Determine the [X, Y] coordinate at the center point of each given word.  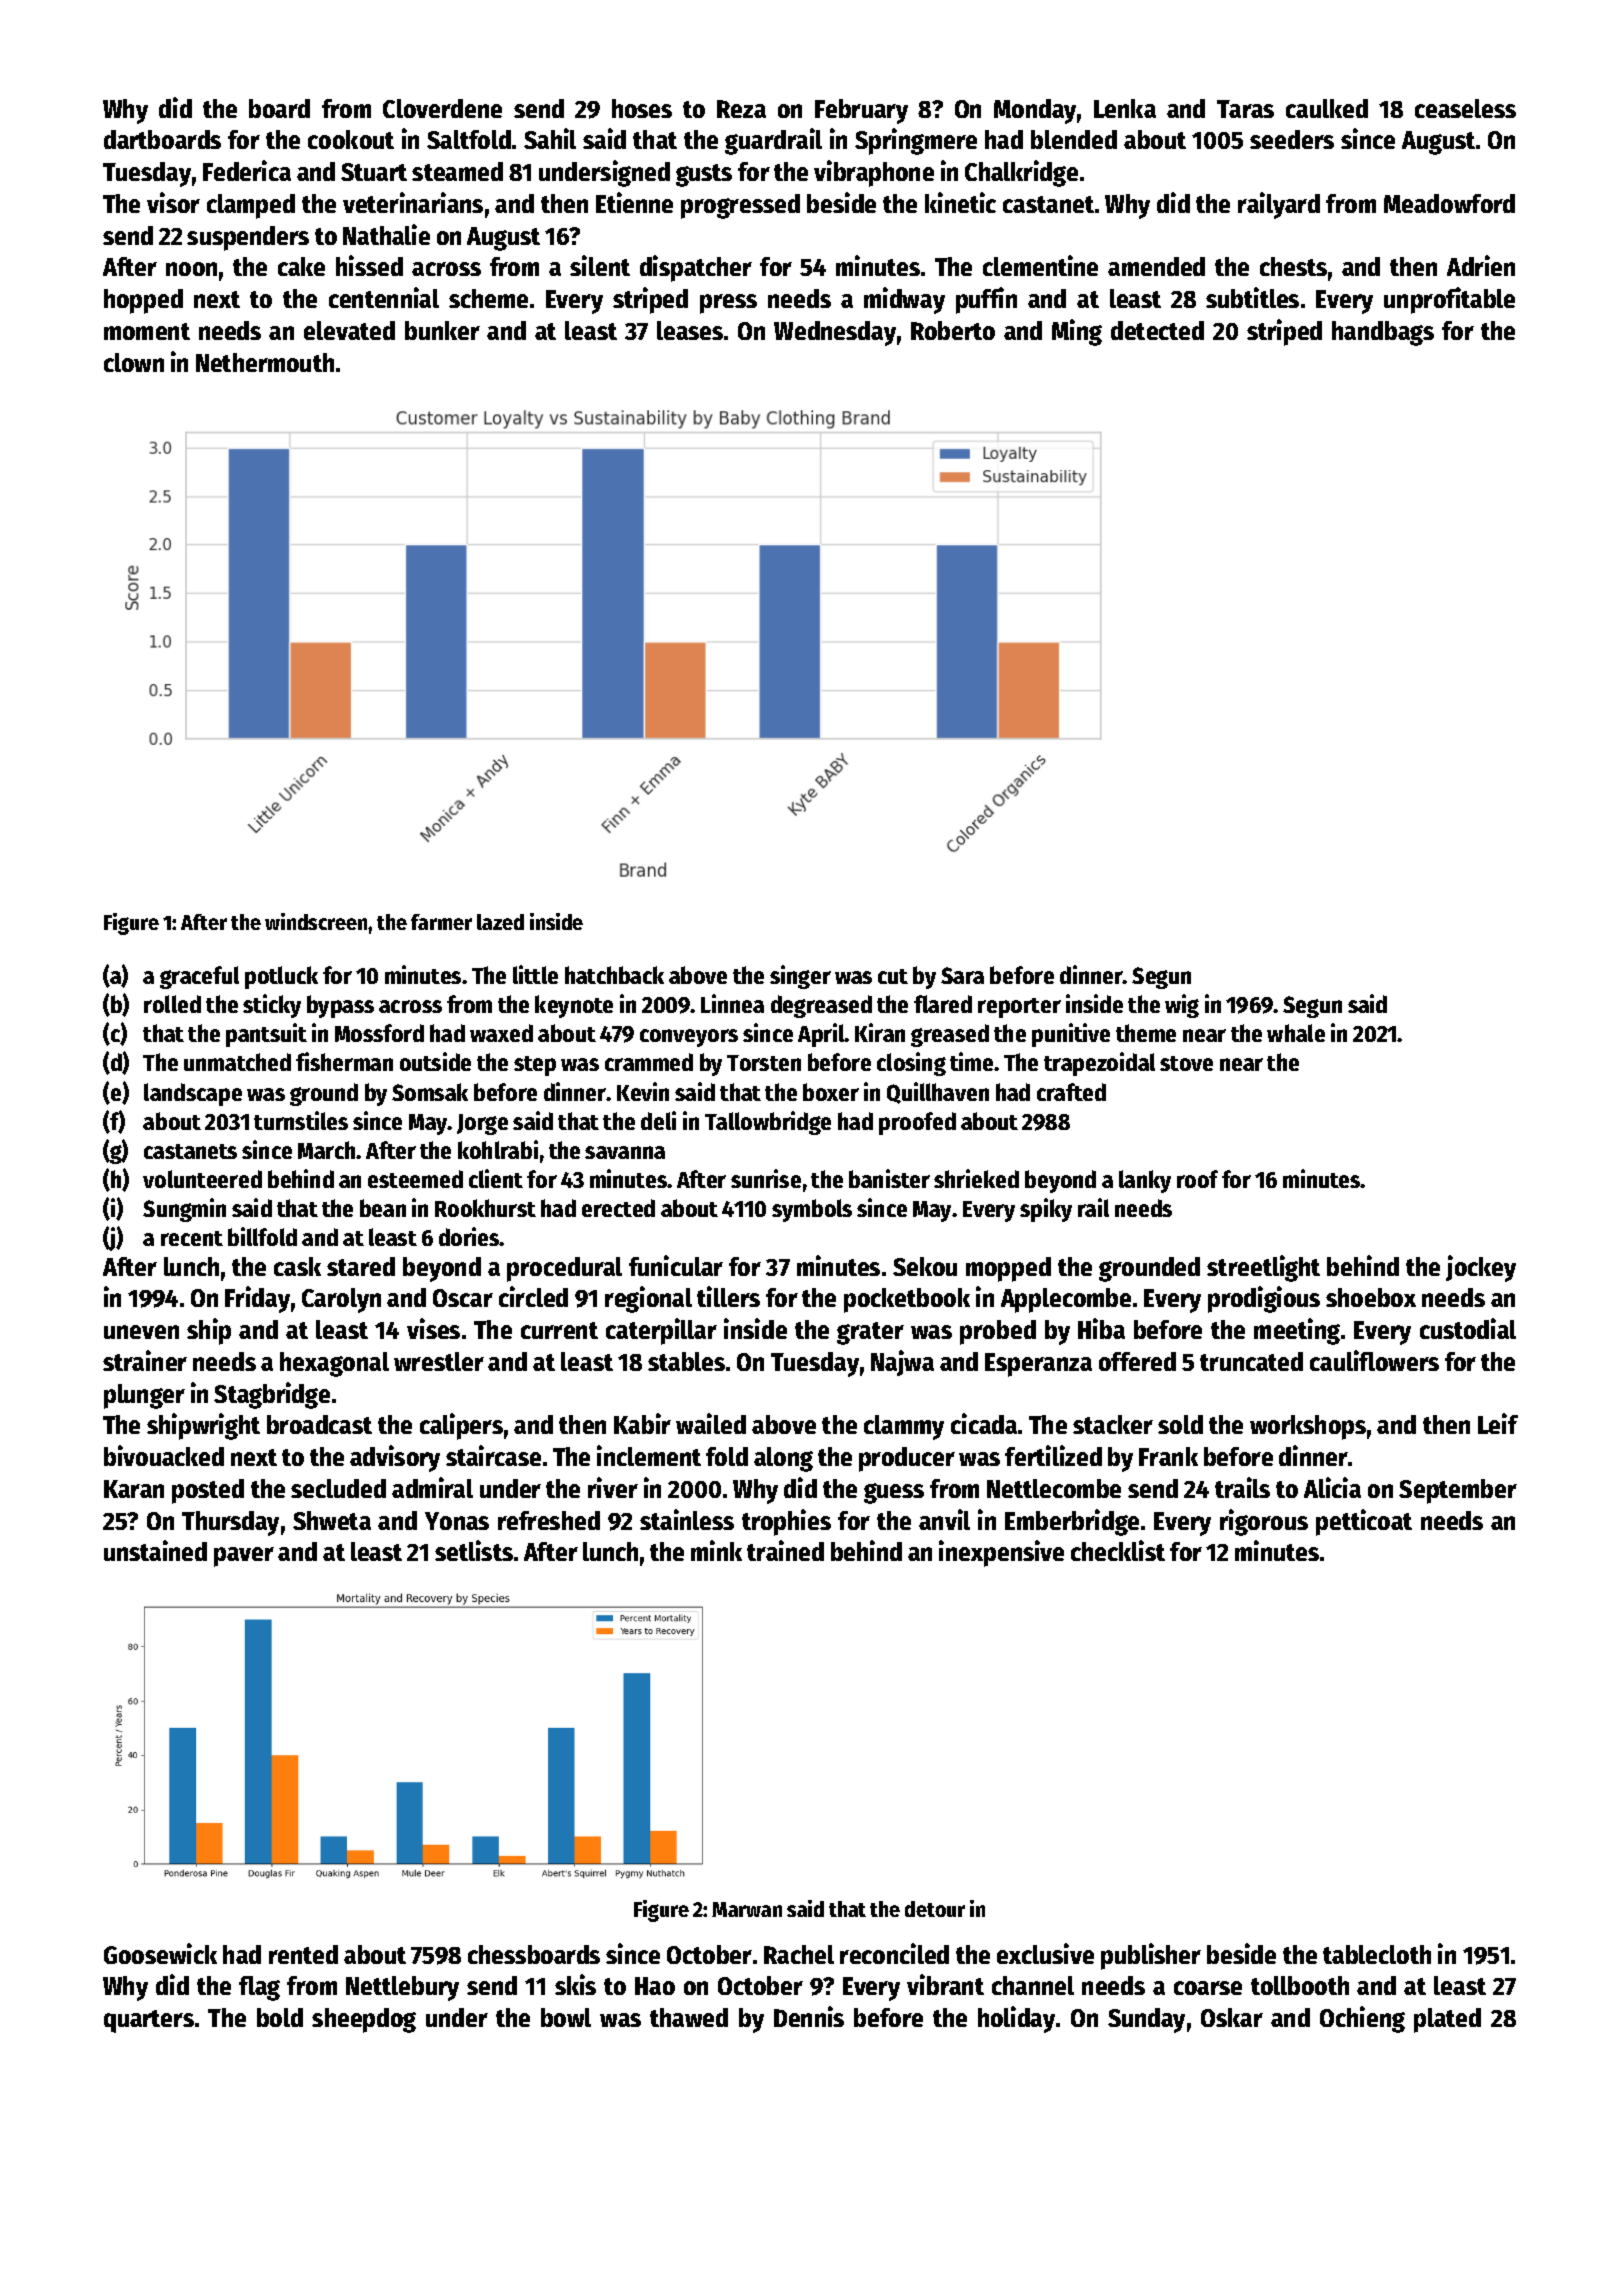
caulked [1327, 108]
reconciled [894, 1953]
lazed [500, 922]
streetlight [1263, 1268]
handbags [1383, 333]
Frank [1168, 1456]
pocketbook [907, 1300]
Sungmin [184, 1210]
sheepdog [364, 2020]
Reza [741, 109]
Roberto [953, 330]
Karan [134, 1489]
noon [191, 269]
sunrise [766, 1178]
